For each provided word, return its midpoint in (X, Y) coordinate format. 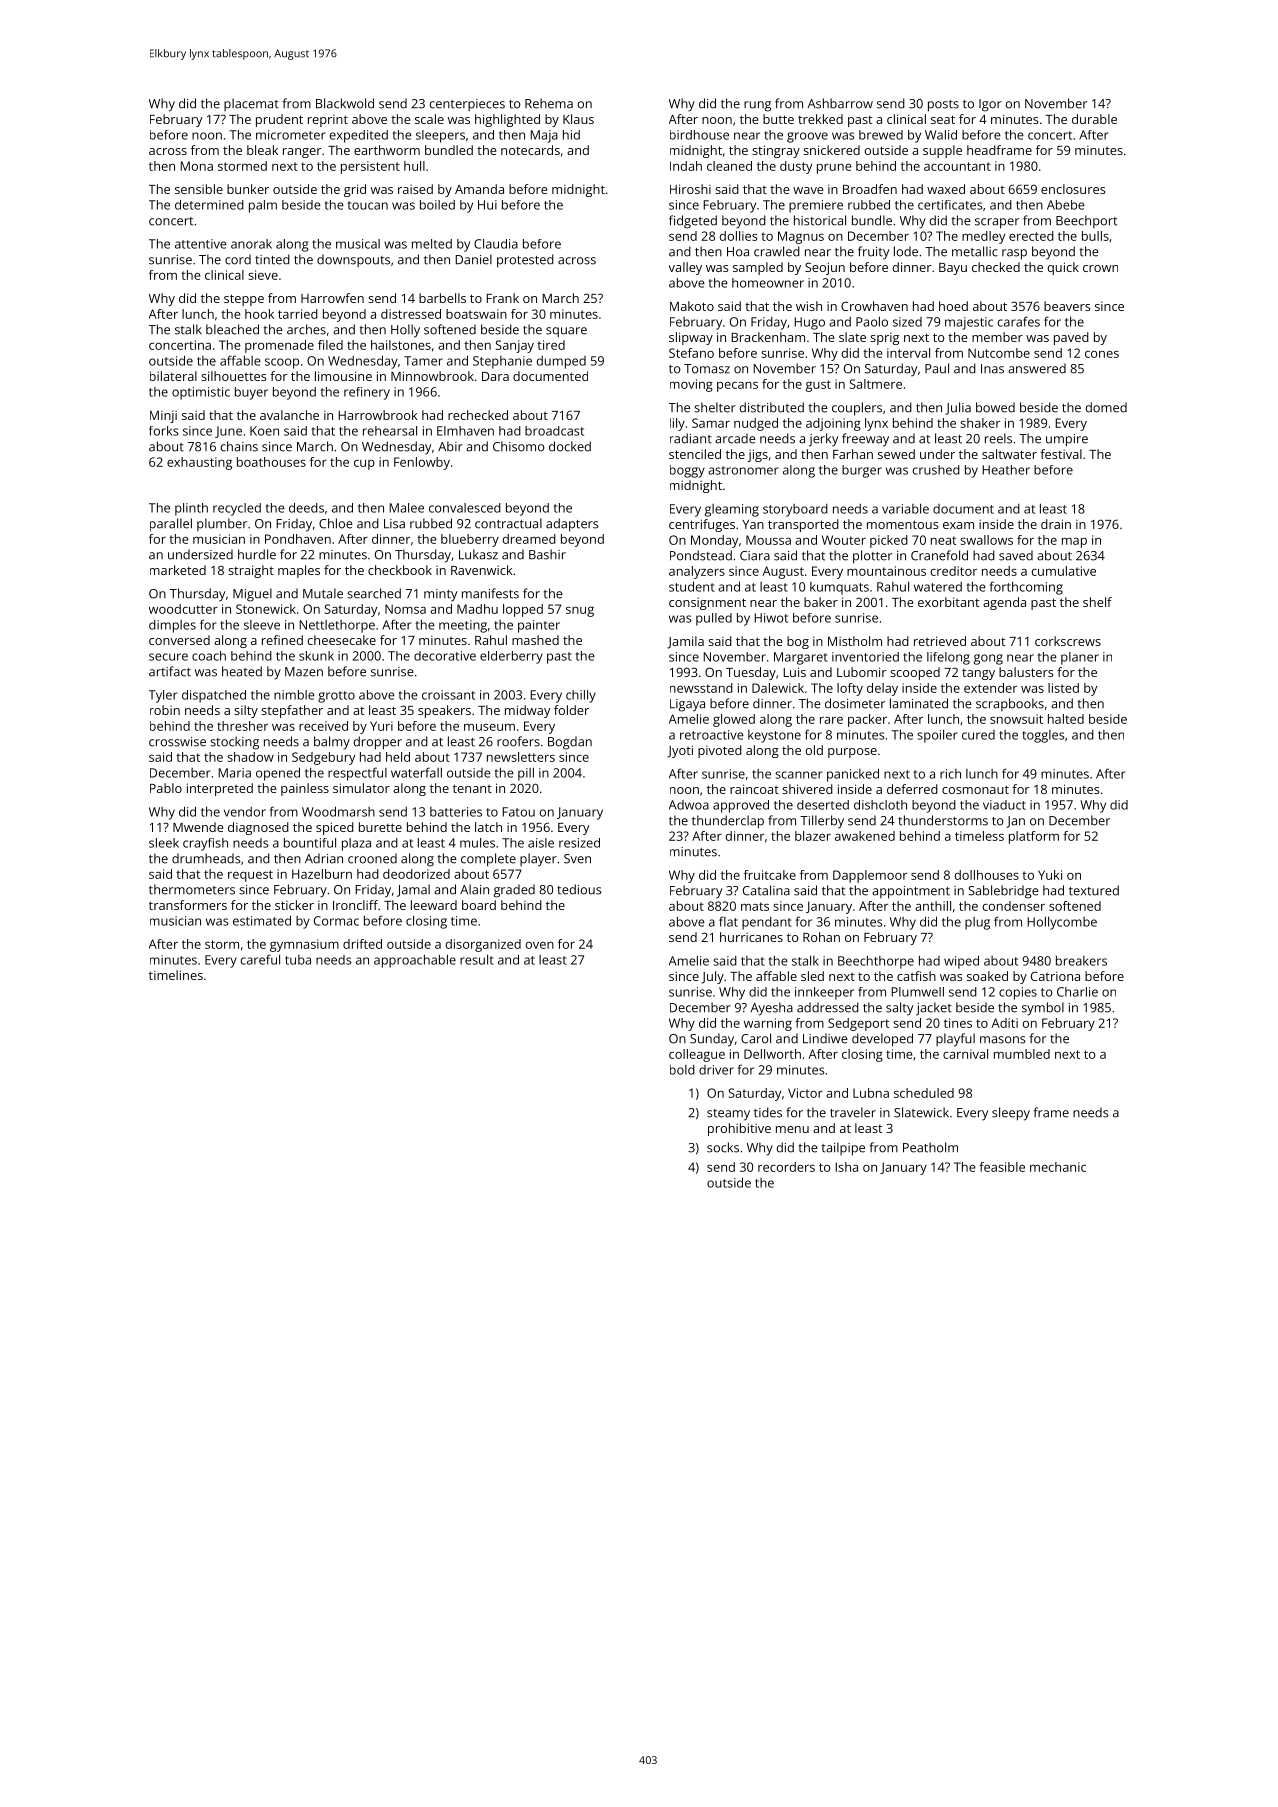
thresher (242, 726)
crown (1100, 268)
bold (682, 1070)
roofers (518, 741)
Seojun (825, 268)
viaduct (1004, 805)
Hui (487, 205)
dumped (561, 362)
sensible (199, 189)
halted (1066, 719)
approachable (415, 961)
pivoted (720, 751)
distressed (411, 314)
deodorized (416, 874)
